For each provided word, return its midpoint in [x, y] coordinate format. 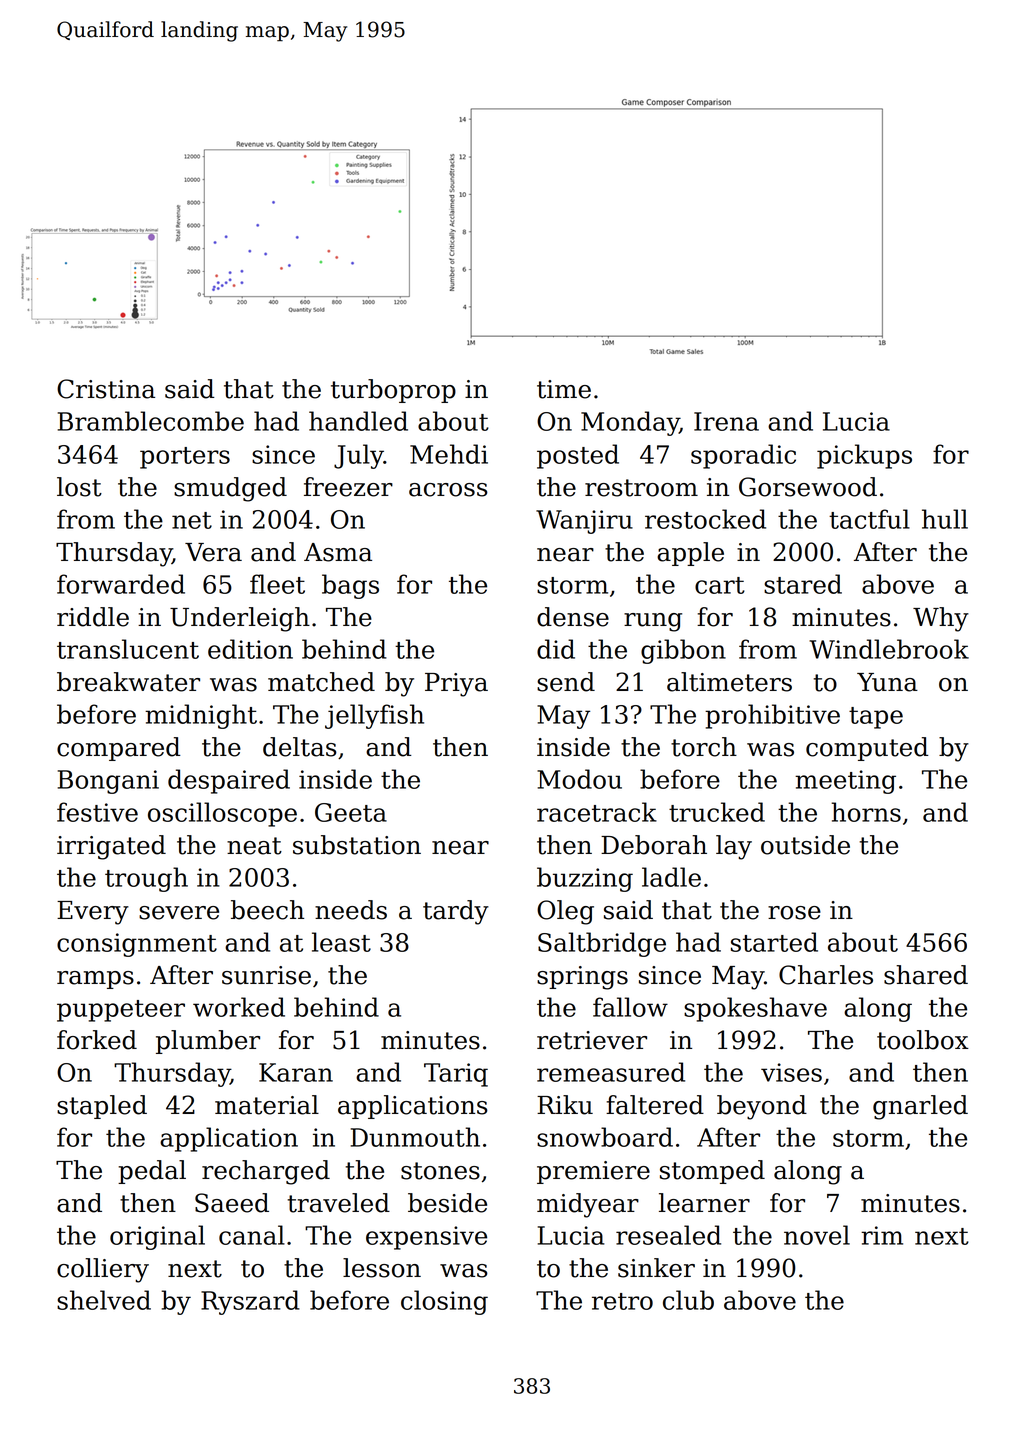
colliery [103, 1270]
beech [267, 910]
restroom [641, 488]
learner [704, 1203]
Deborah [654, 845]
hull [945, 519]
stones [440, 1171]
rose [794, 913]
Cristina [106, 389]
